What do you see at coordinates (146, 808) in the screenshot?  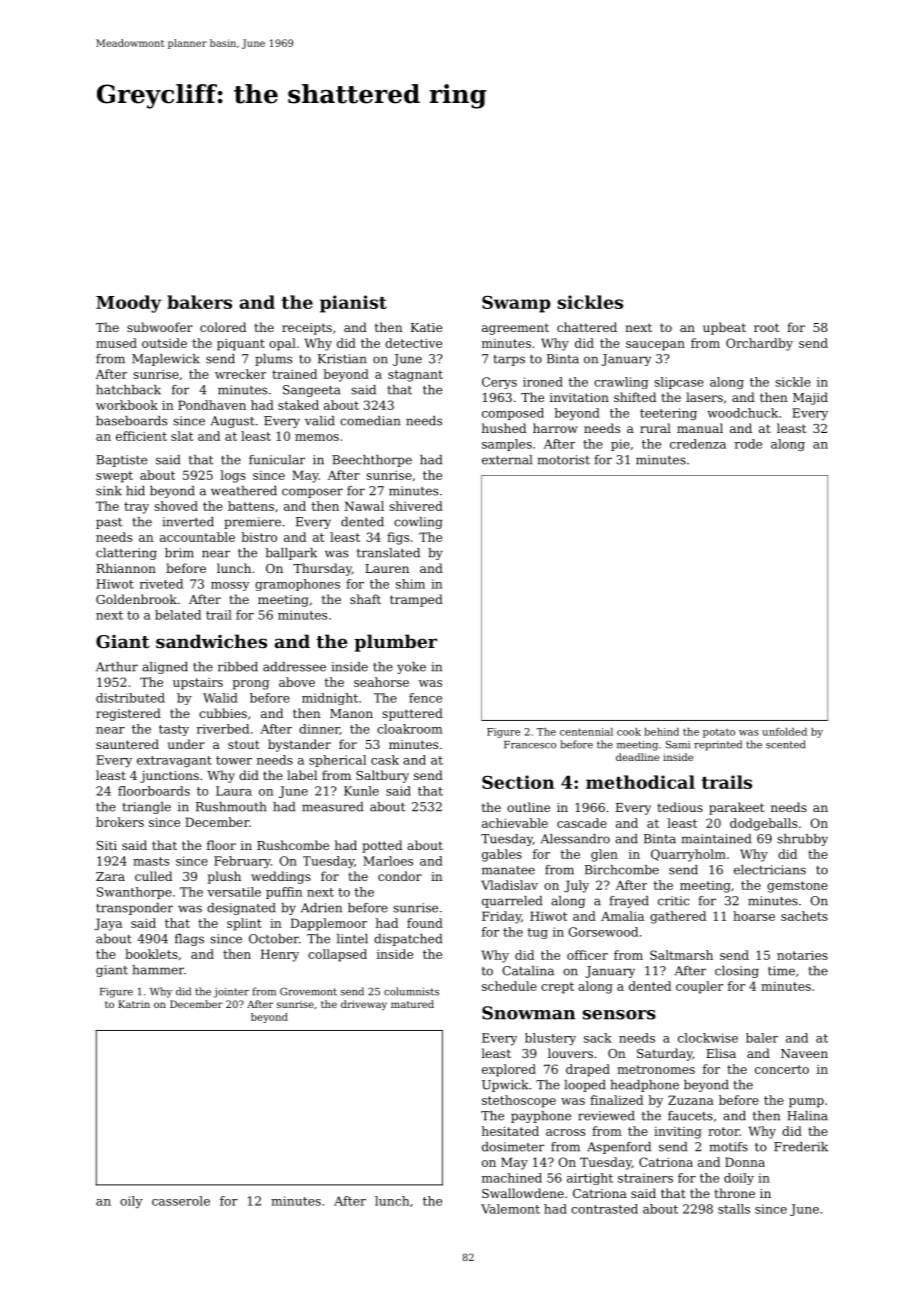 I see `triangle` at bounding box center [146, 808].
